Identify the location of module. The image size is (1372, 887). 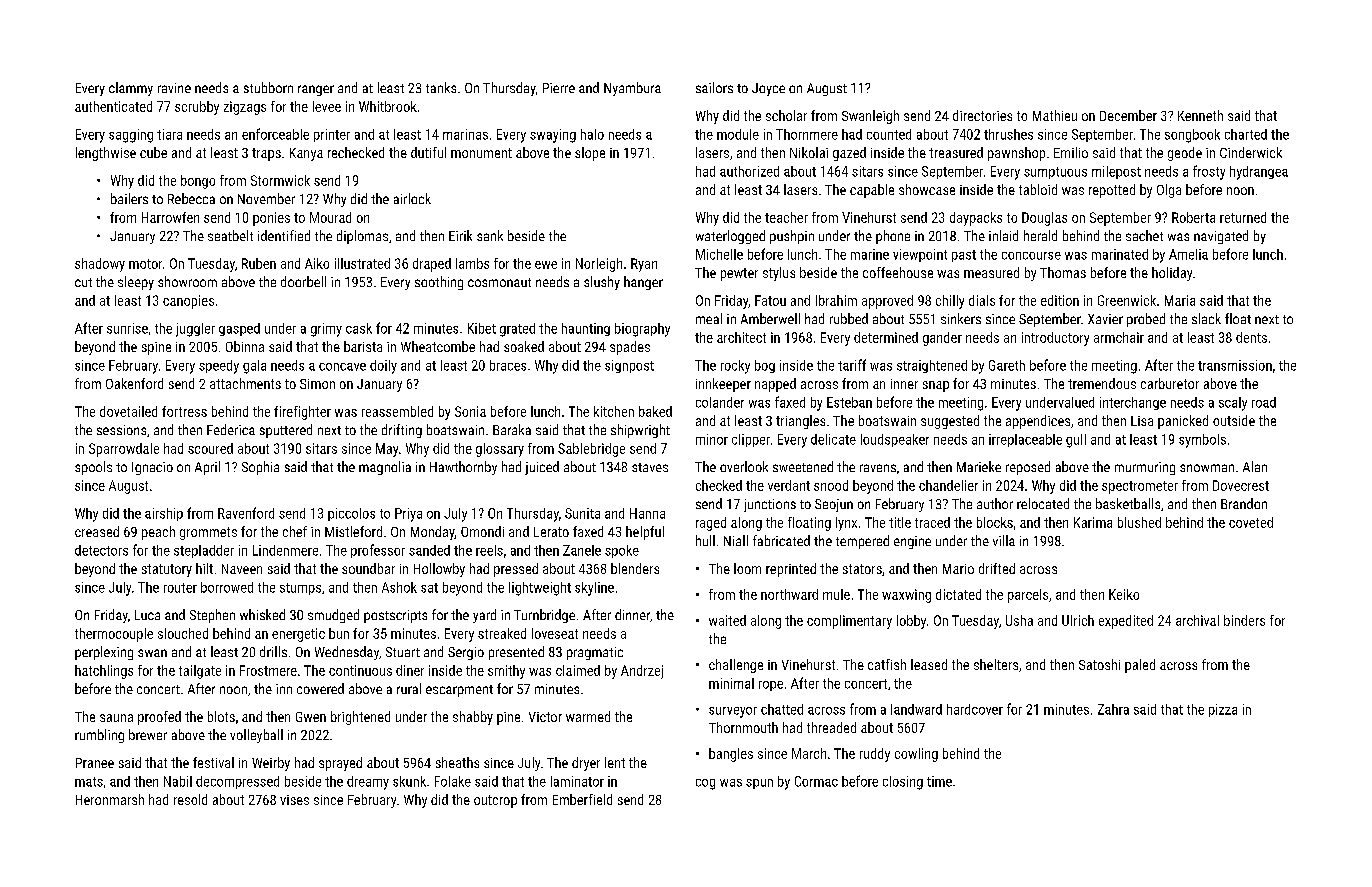
(738, 134).
